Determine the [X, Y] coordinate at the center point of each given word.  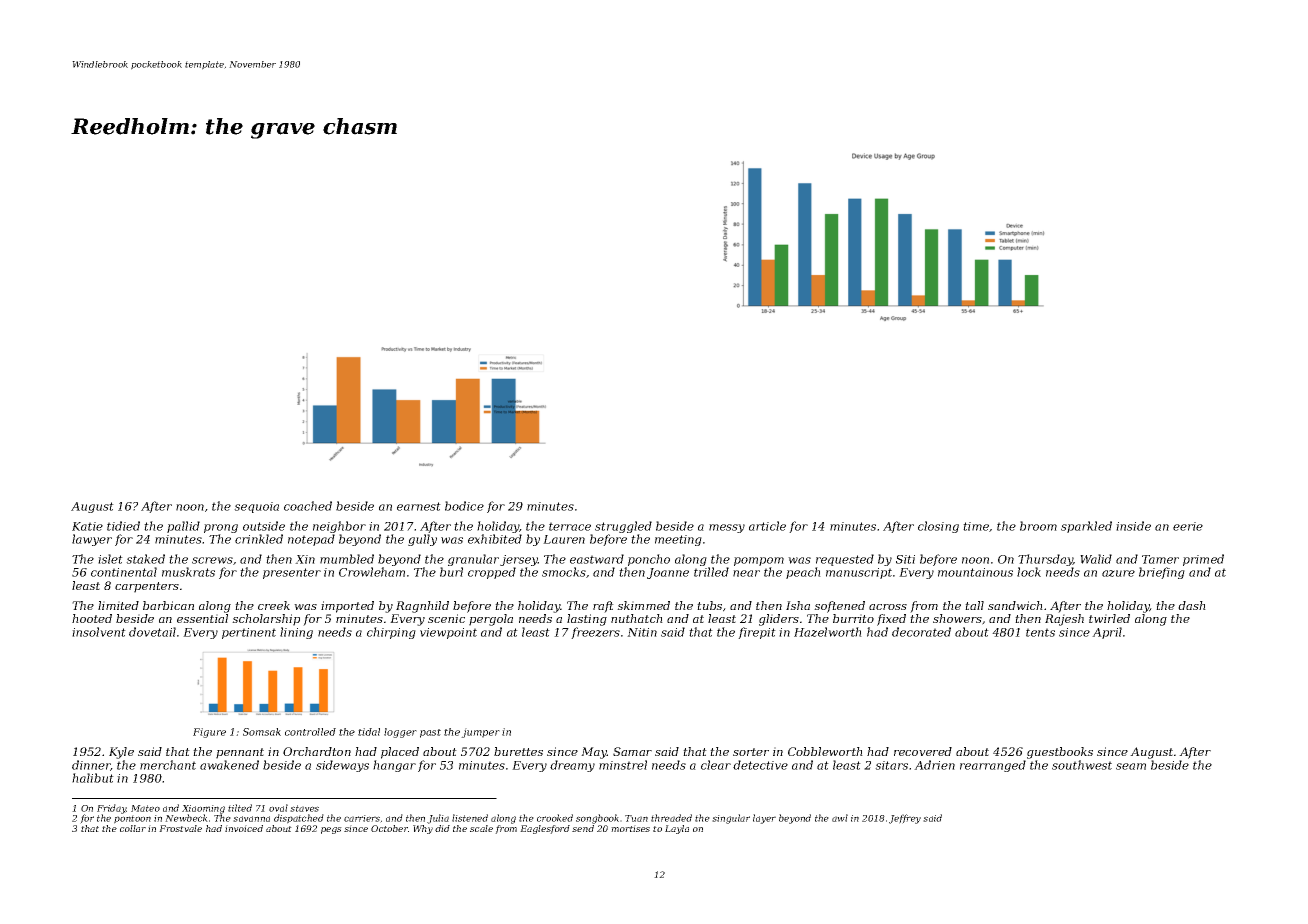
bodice [464, 506]
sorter [751, 752]
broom [1038, 526]
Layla [677, 829]
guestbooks [1060, 753]
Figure [209, 733]
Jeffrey [905, 819]
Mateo [145, 808]
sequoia [256, 507]
